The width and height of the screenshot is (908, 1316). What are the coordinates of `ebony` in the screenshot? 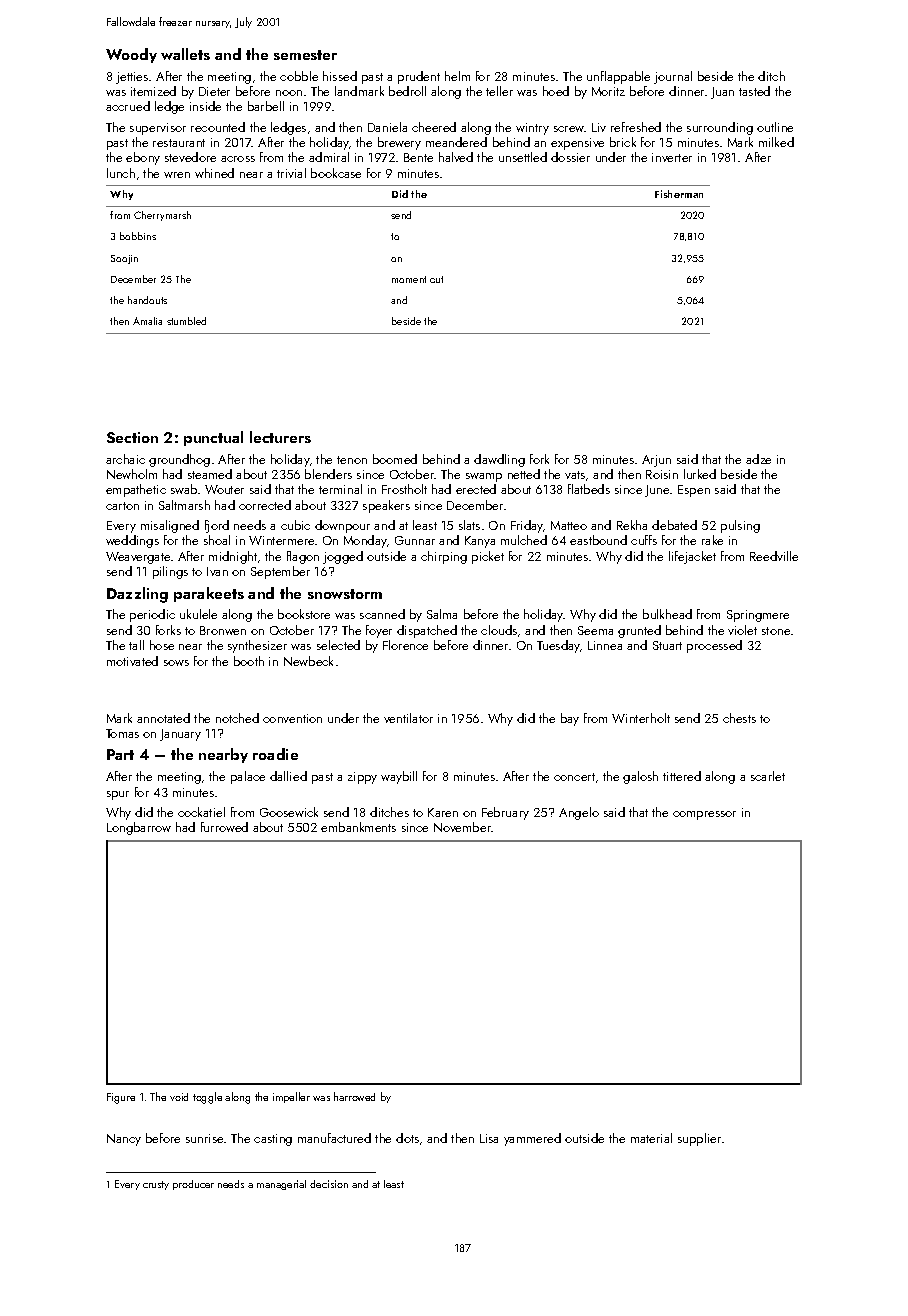 It's located at (143, 158).
